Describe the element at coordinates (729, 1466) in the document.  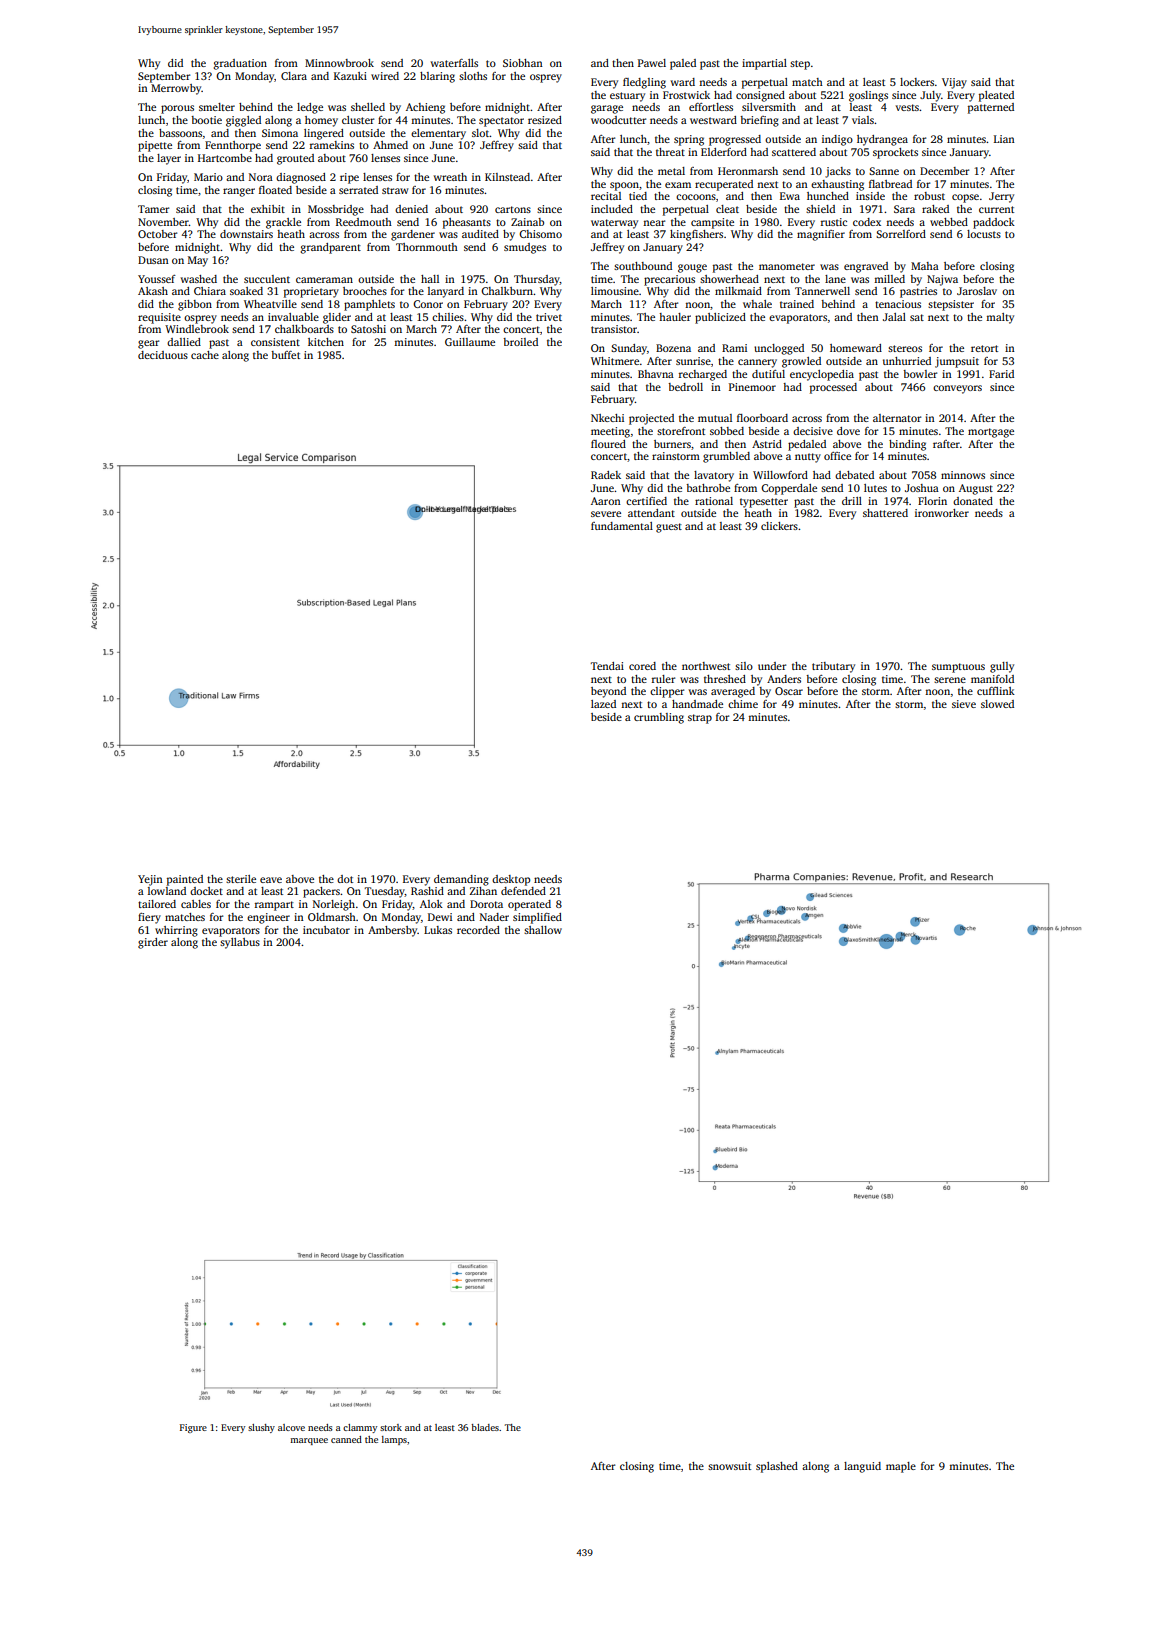
I see `snowsuit` at that location.
